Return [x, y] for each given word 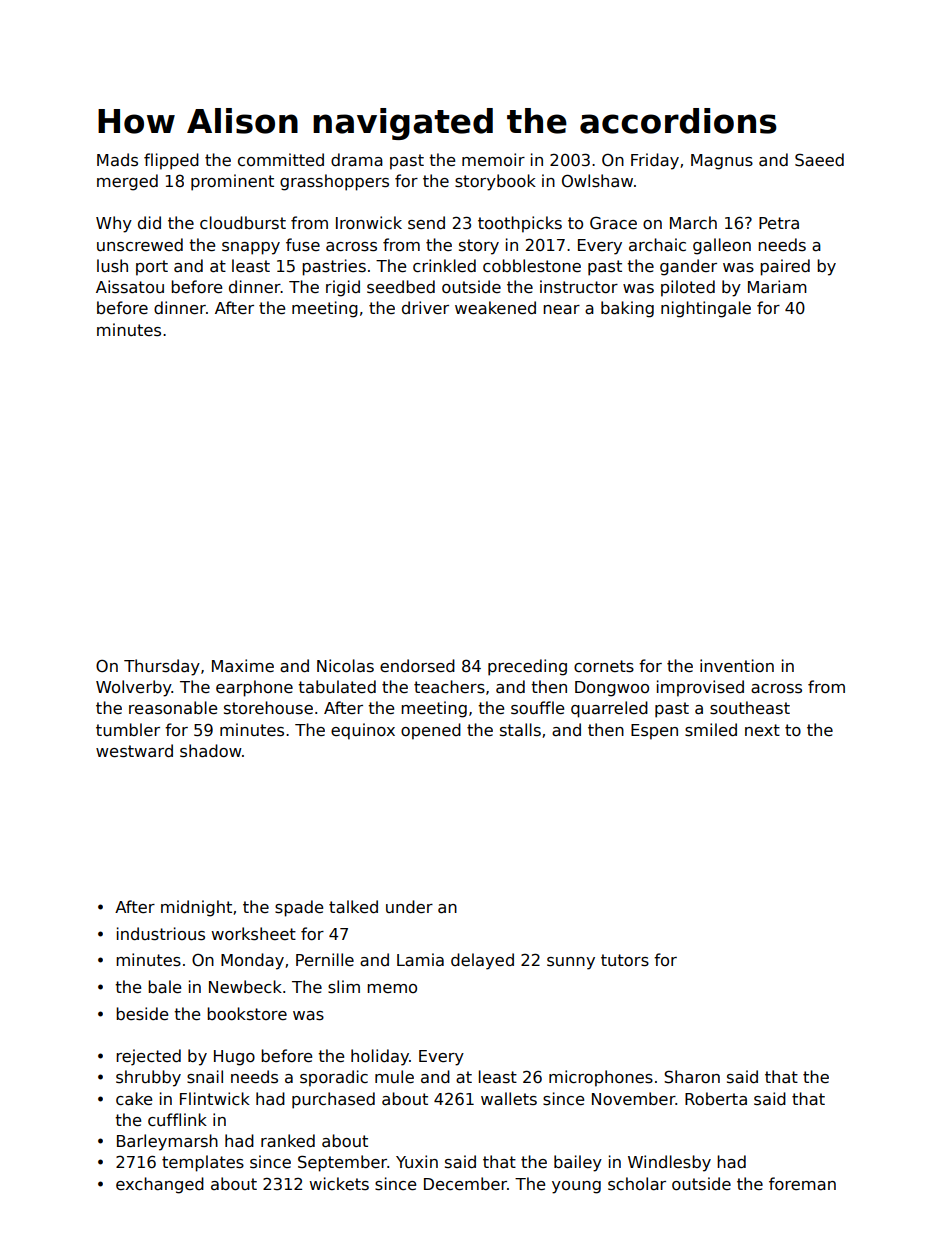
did [149, 222]
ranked [288, 1141]
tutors [625, 960]
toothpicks [520, 224]
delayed [482, 961]
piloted [688, 288]
